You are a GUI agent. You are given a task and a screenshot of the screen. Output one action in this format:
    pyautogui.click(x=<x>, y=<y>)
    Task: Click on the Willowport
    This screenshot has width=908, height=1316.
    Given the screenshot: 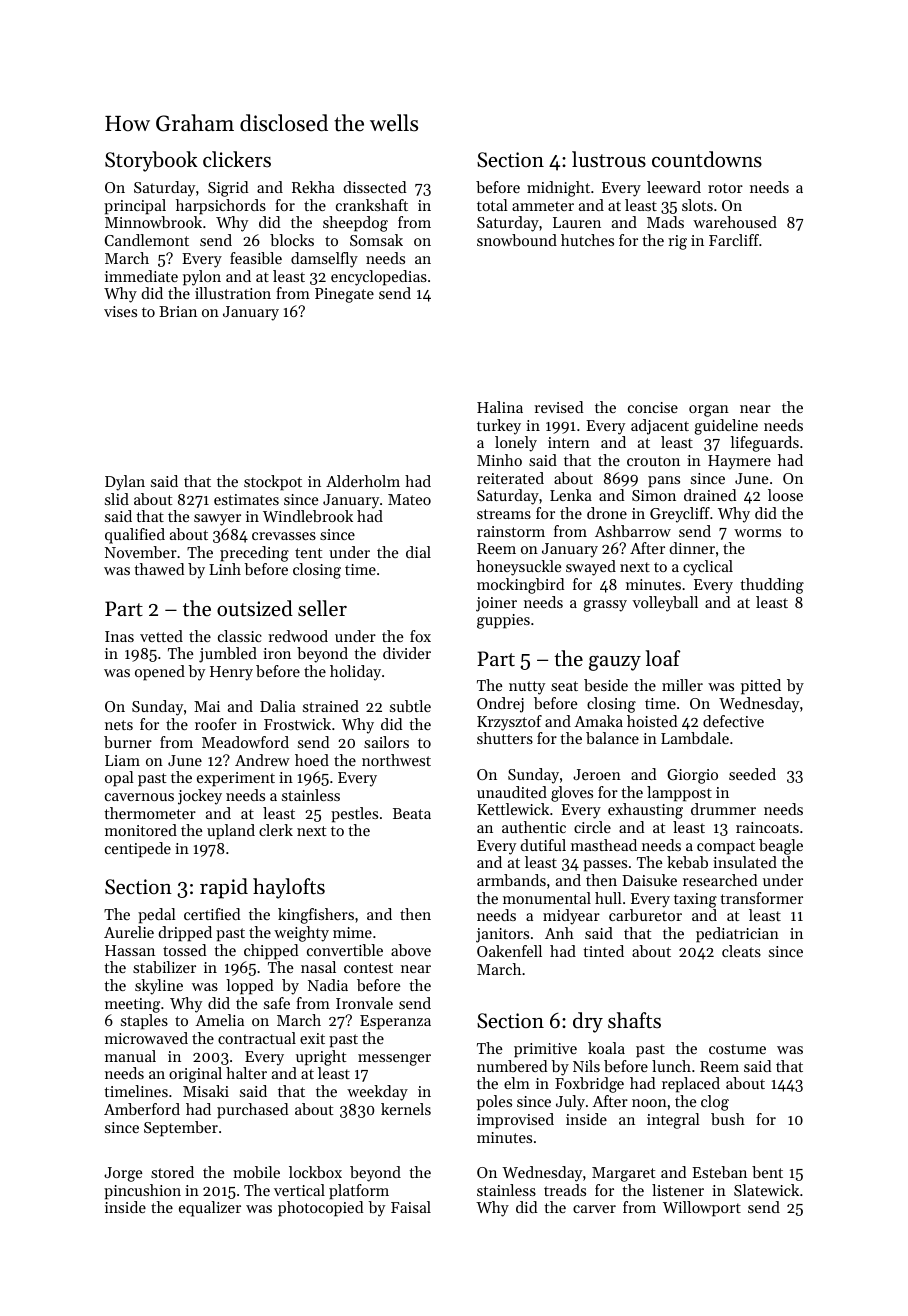 What is the action you would take?
    pyautogui.click(x=702, y=1209)
